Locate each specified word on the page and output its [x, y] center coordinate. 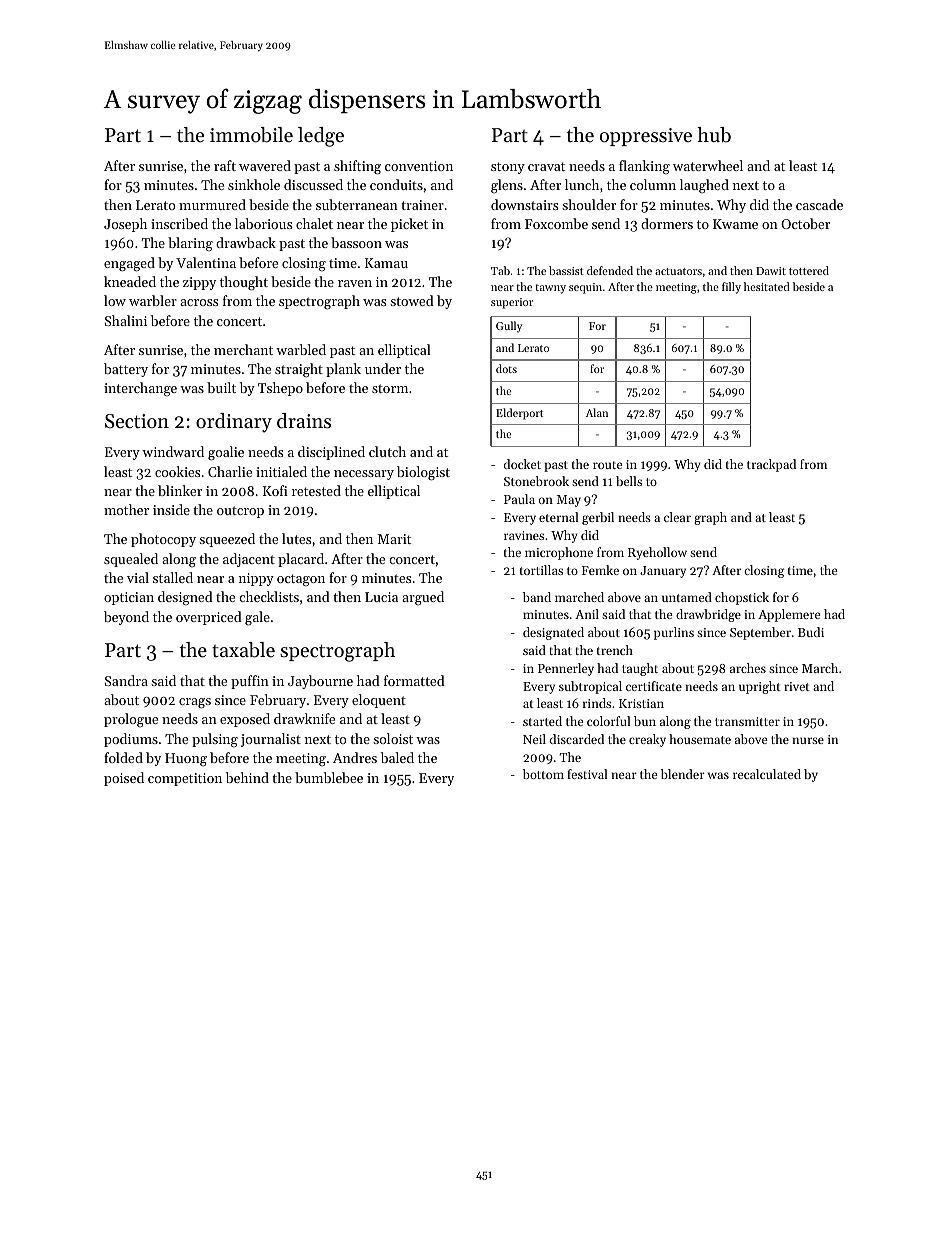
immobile [251, 135]
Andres [355, 757]
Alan [597, 412]
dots [506, 368]
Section [137, 421]
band [537, 597]
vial [138, 577]
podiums [131, 740]
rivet [797, 686]
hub [714, 135]
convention [419, 166]
